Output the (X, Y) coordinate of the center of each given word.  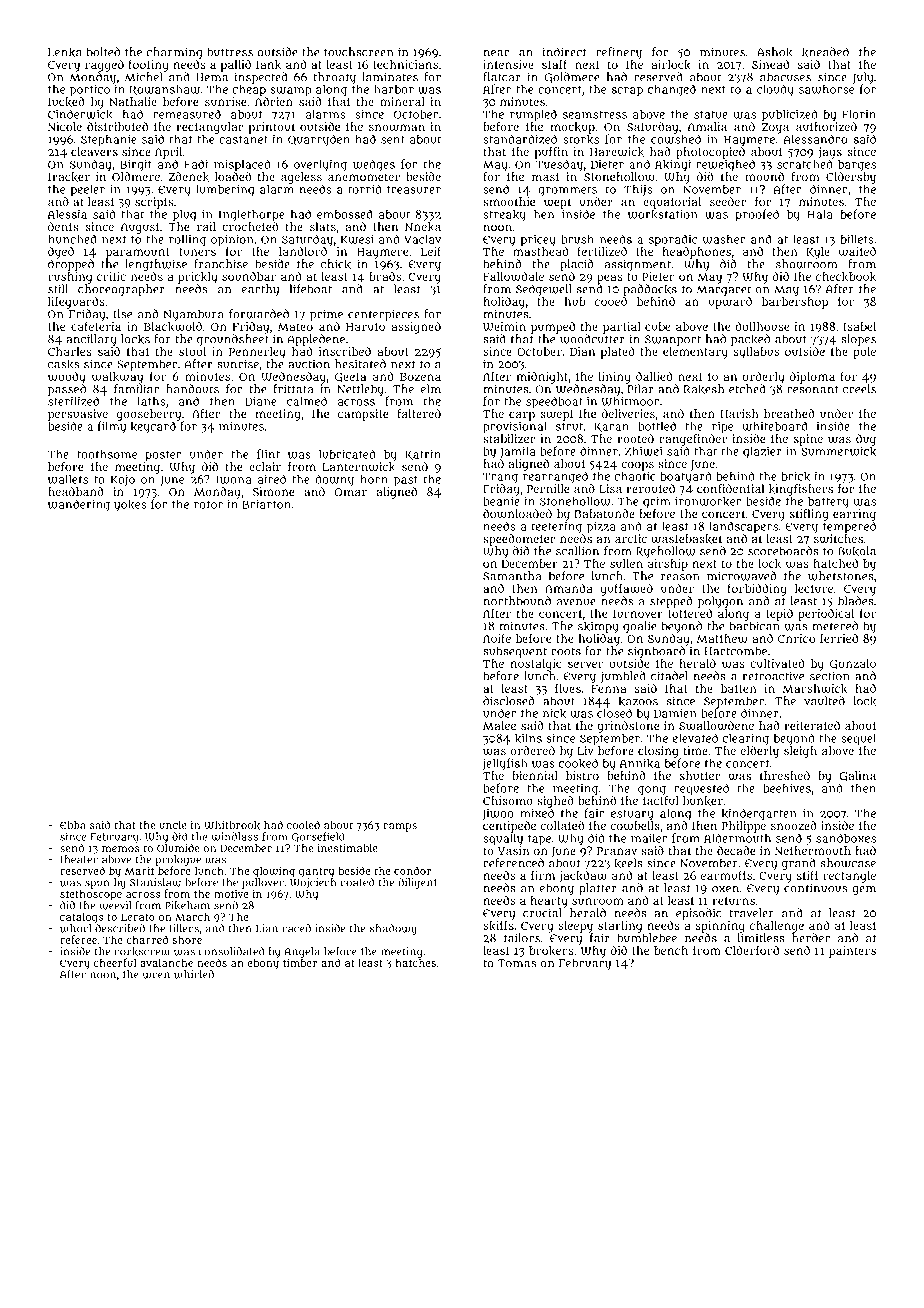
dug (866, 440)
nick (554, 713)
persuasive (78, 415)
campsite (363, 415)
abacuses (785, 77)
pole (864, 353)
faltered (419, 413)
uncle (173, 825)
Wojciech (313, 883)
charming (174, 53)
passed (67, 390)
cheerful (114, 962)
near (496, 53)
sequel (858, 739)
